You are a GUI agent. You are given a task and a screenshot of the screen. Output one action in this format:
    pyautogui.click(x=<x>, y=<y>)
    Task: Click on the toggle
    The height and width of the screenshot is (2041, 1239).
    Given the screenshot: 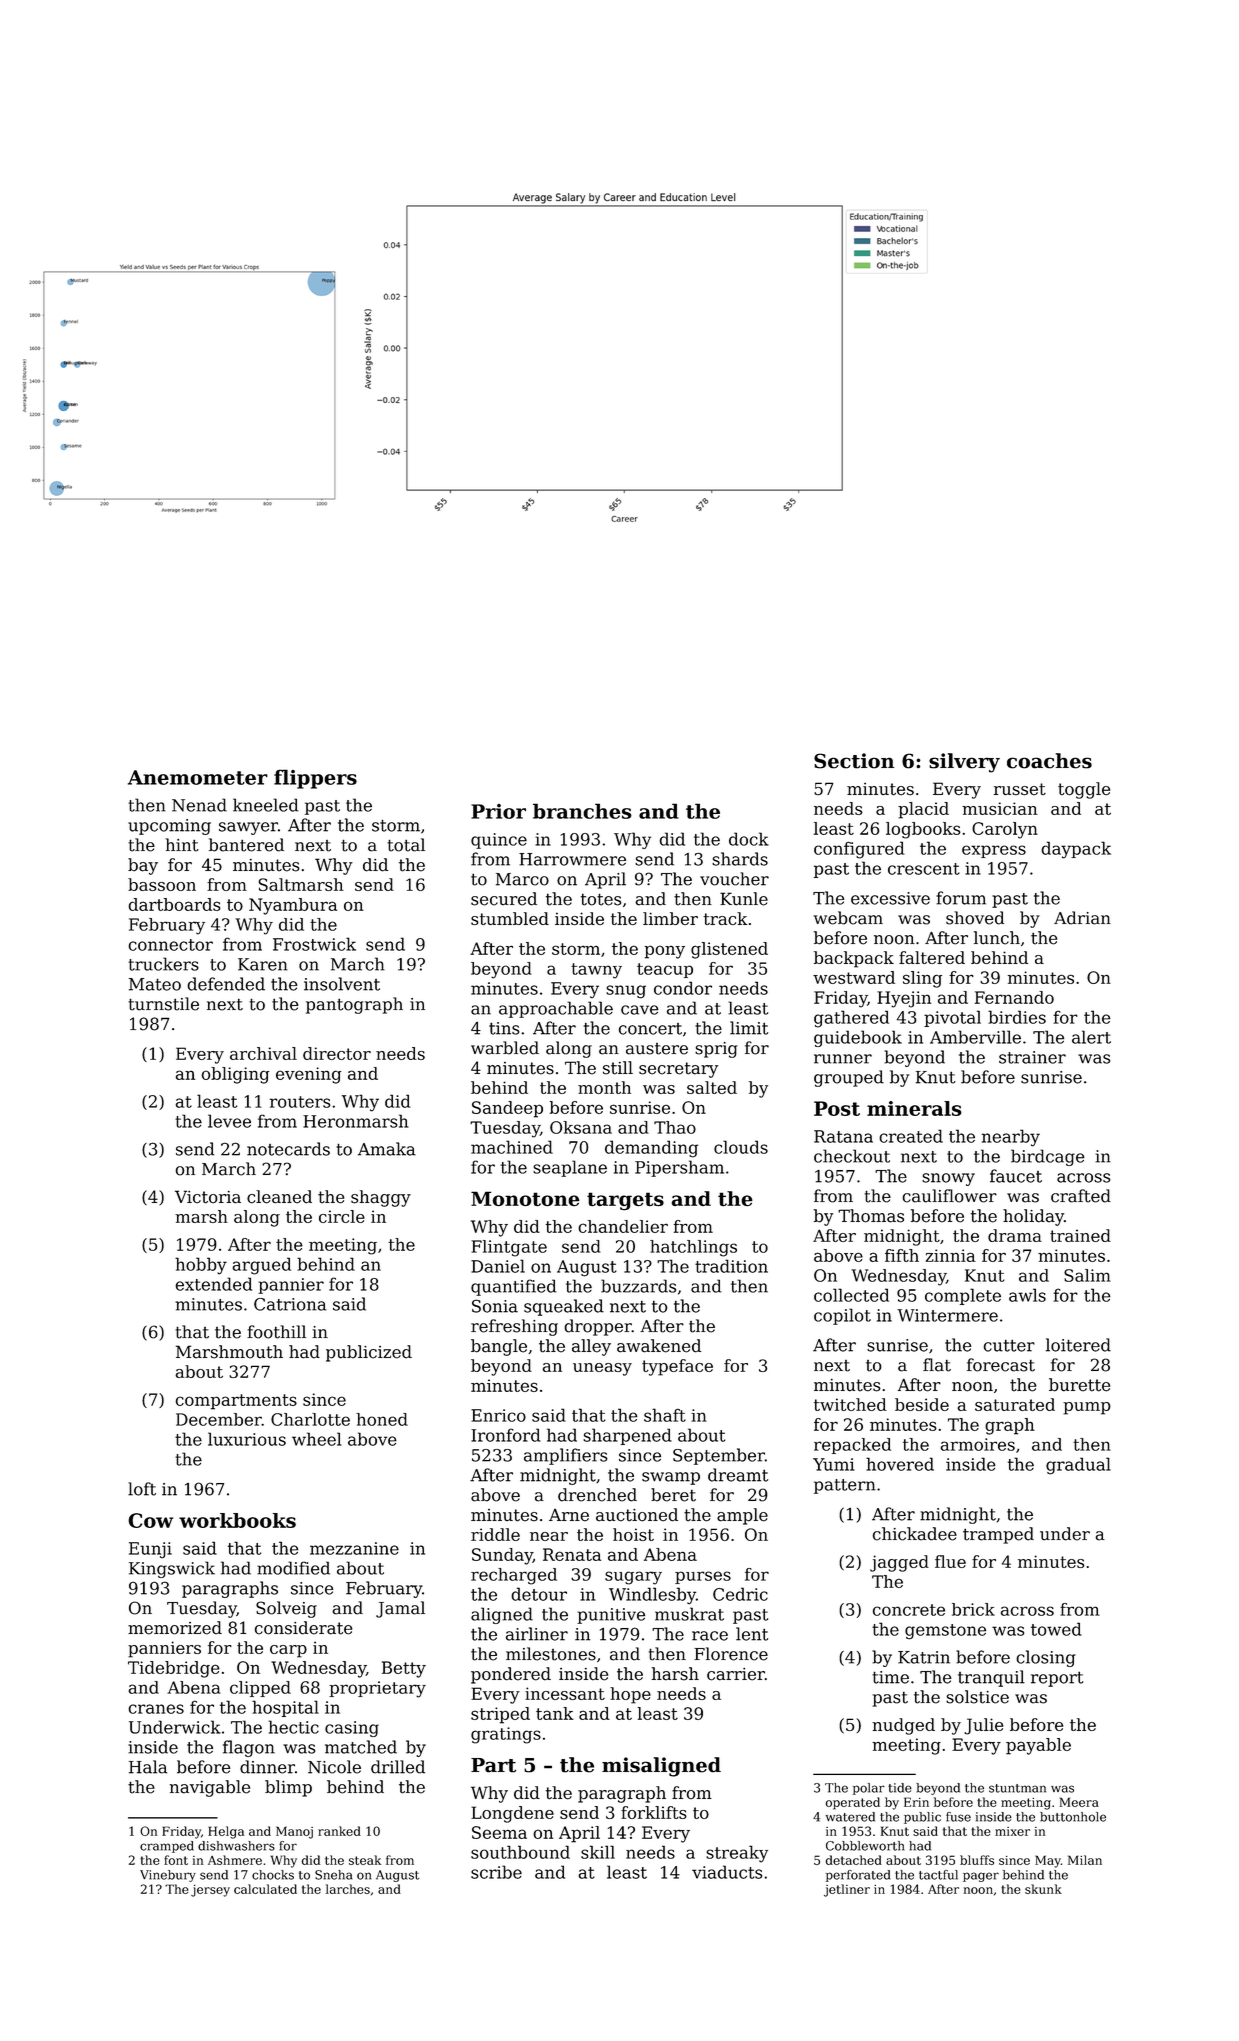 What is the action you would take?
    pyautogui.click(x=1084, y=790)
